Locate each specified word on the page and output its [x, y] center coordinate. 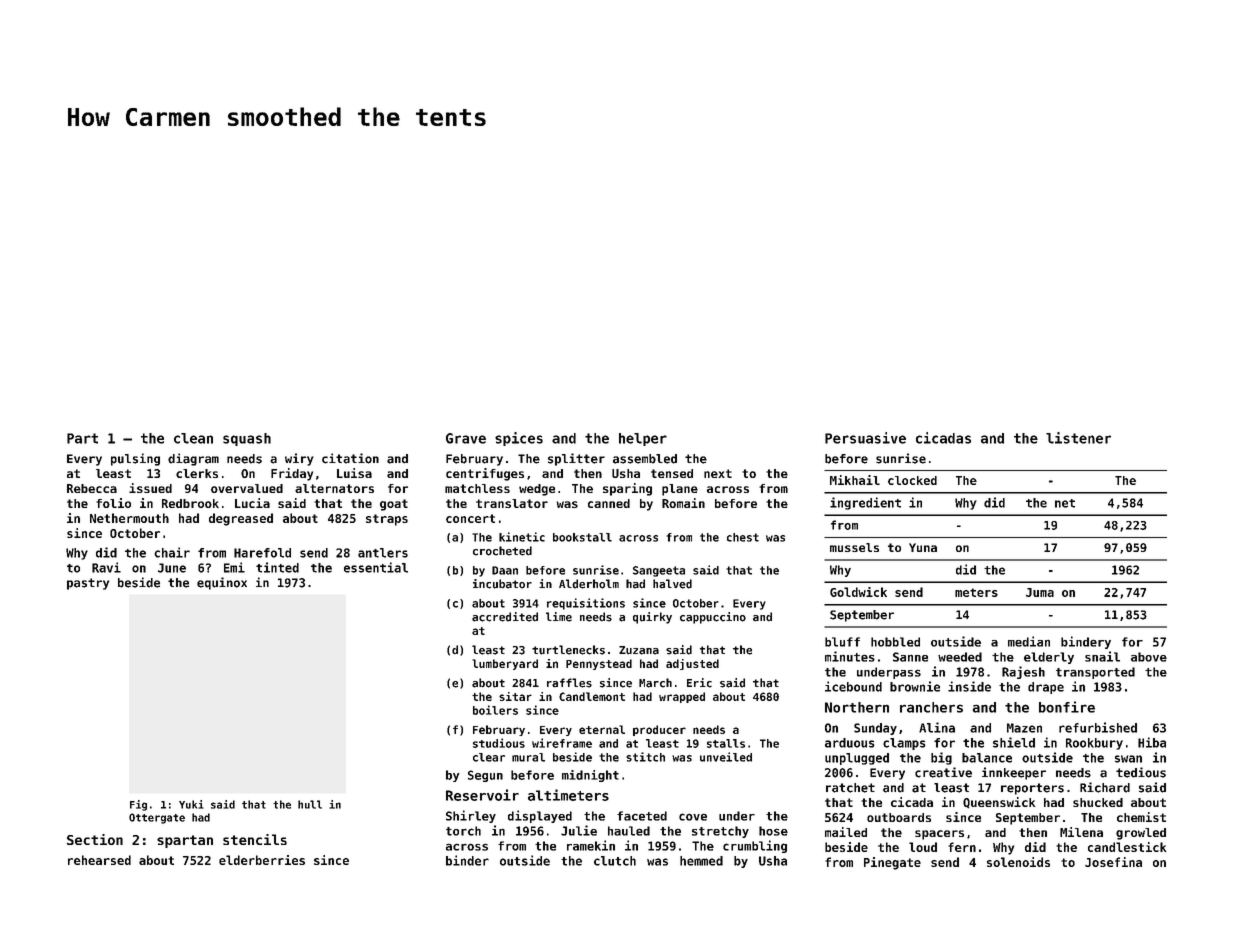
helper [643, 439]
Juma [1040, 592]
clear [489, 757]
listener [1078, 438]
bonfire [1067, 707]
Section [95, 839]
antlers [383, 553]
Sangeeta [659, 571]
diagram [193, 459]
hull [310, 804]
